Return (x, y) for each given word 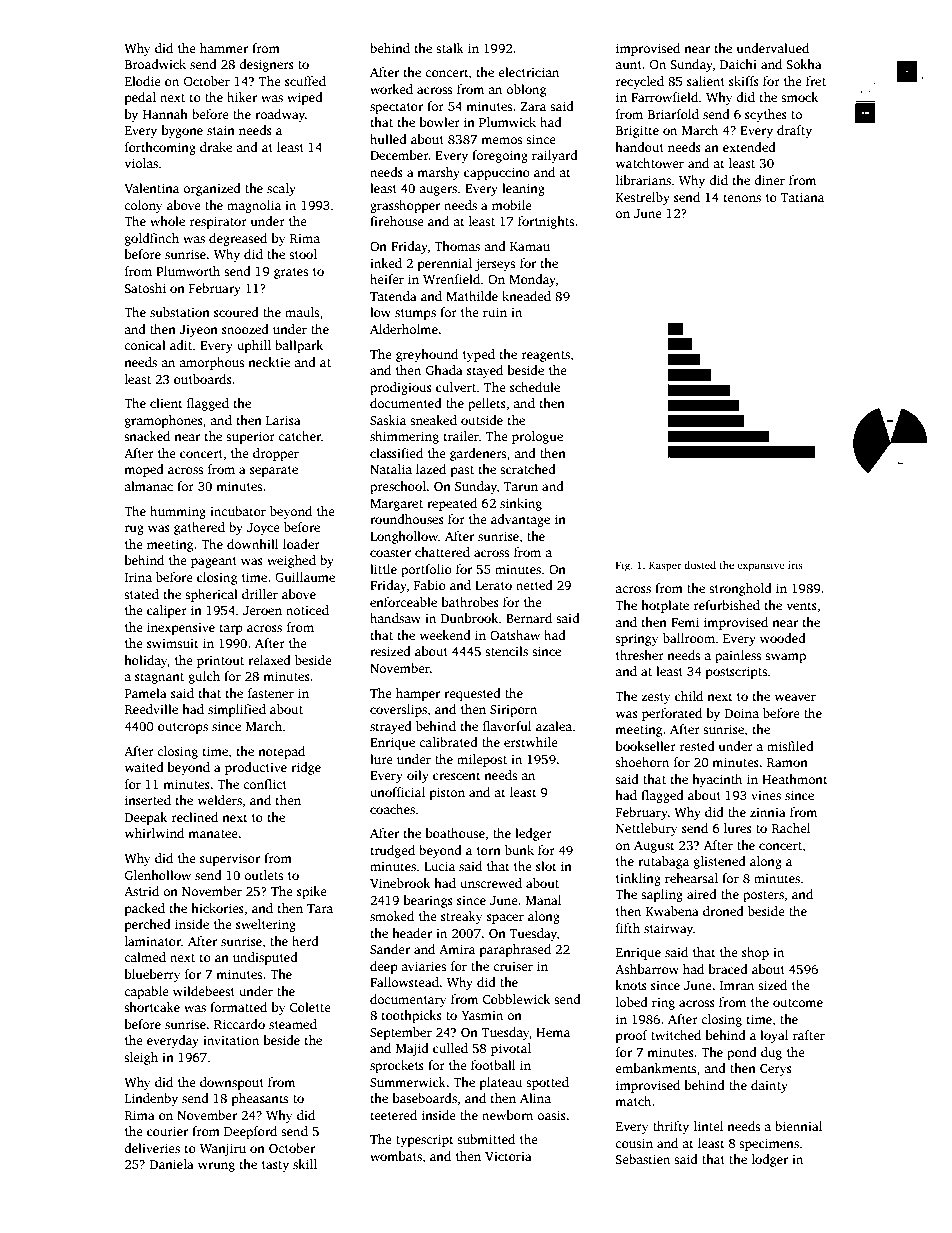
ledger (533, 834)
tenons (742, 198)
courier (167, 1131)
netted (534, 585)
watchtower (650, 163)
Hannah (165, 114)
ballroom (689, 638)
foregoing (500, 156)
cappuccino (497, 173)
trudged (392, 851)
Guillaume (305, 577)
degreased (238, 239)
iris (795, 565)
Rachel (791, 828)
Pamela (146, 693)
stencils (506, 651)
